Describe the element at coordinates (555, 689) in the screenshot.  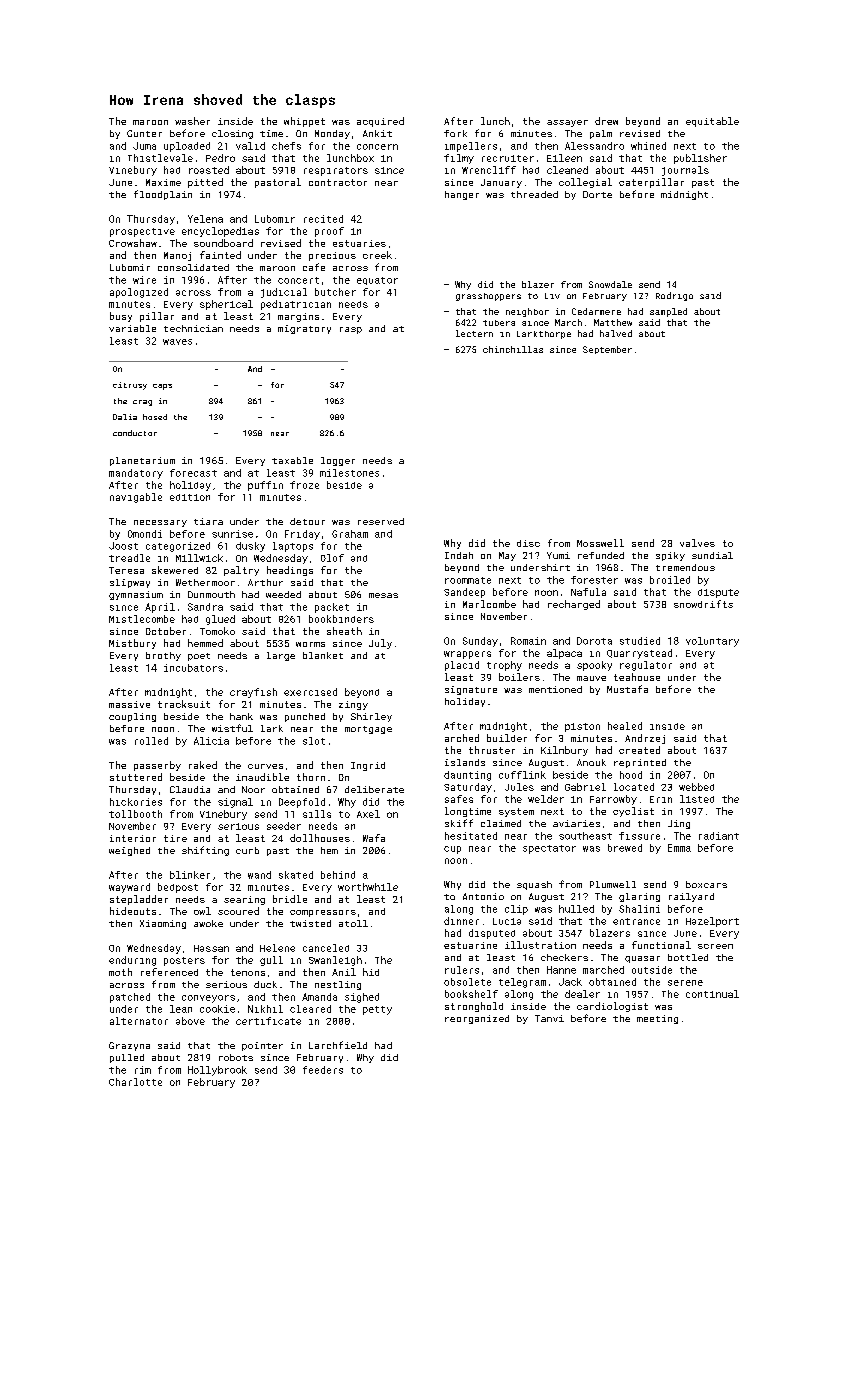
I see `mentioned` at that location.
